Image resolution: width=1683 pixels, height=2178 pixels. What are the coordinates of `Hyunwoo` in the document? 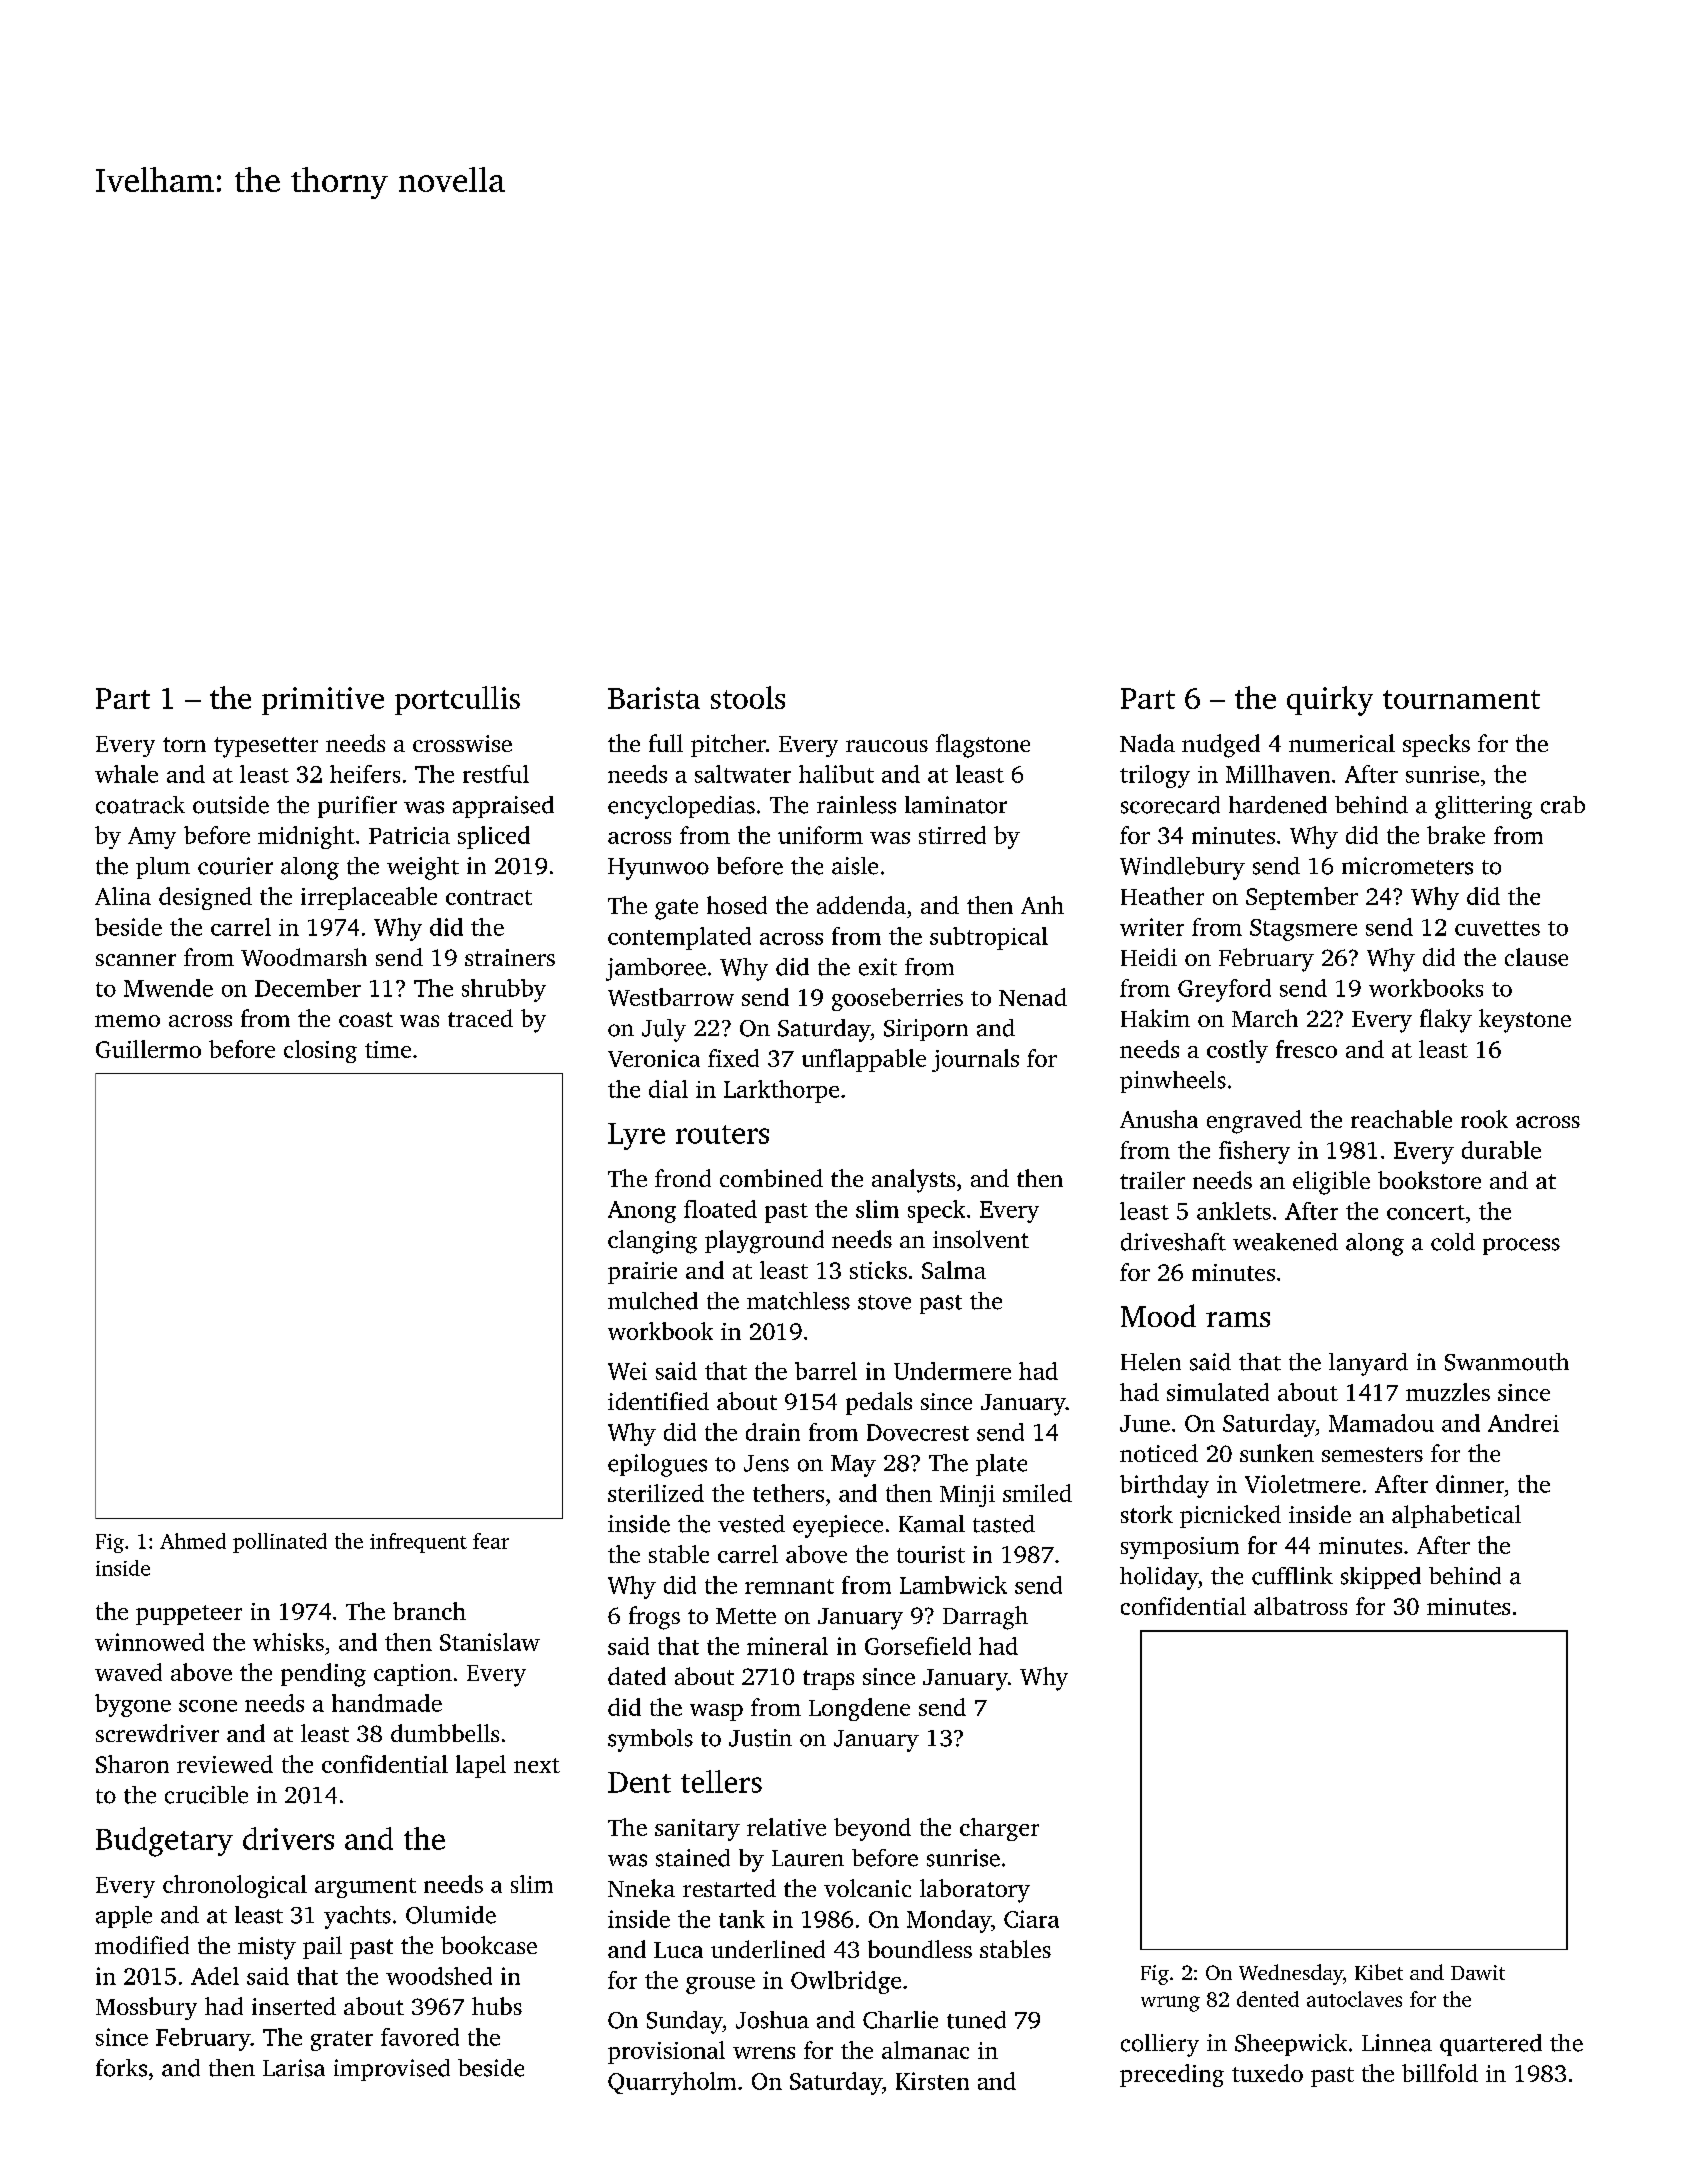 It's located at (658, 869).
